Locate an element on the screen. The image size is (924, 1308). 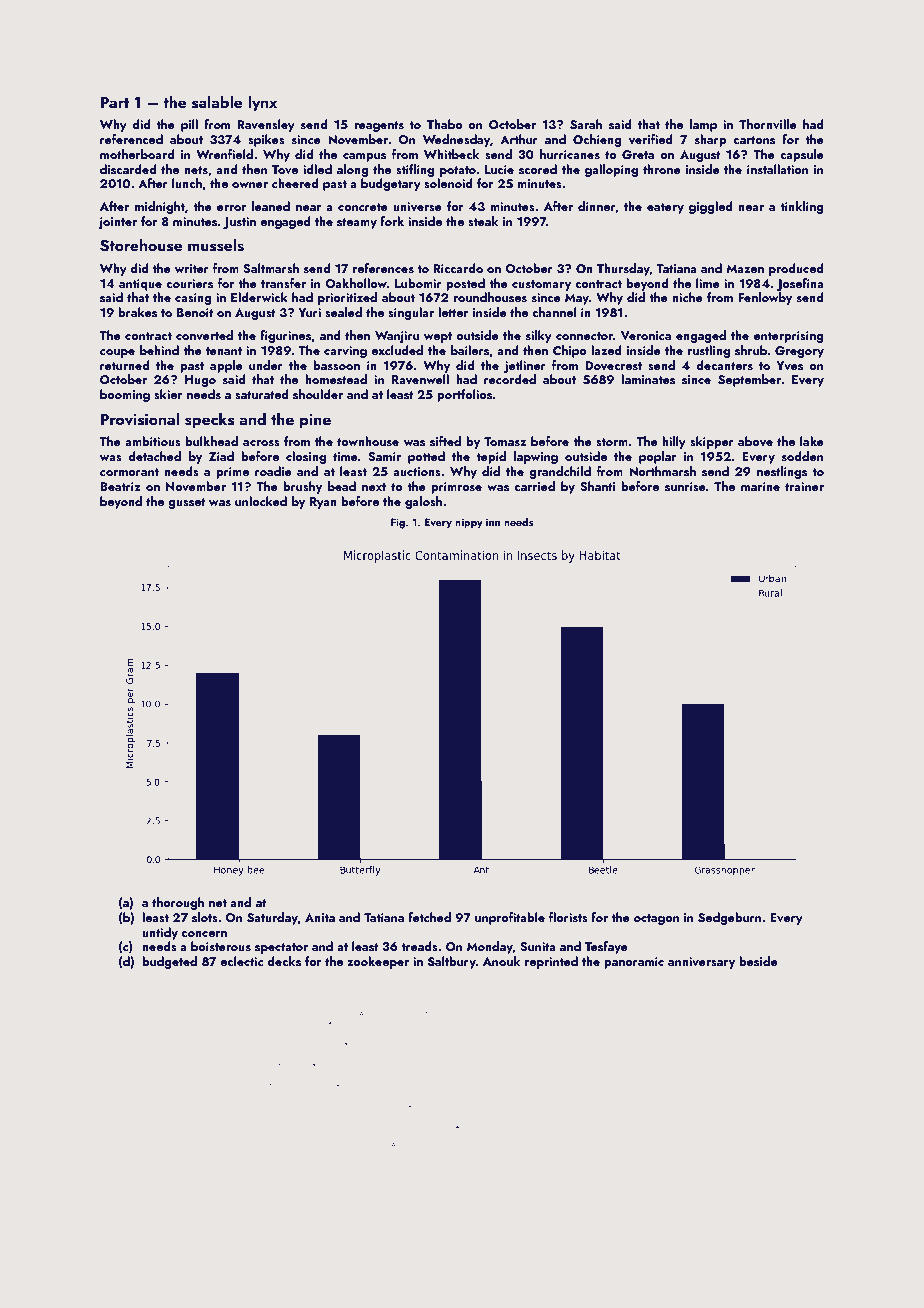
pine is located at coordinates (315, 421).
